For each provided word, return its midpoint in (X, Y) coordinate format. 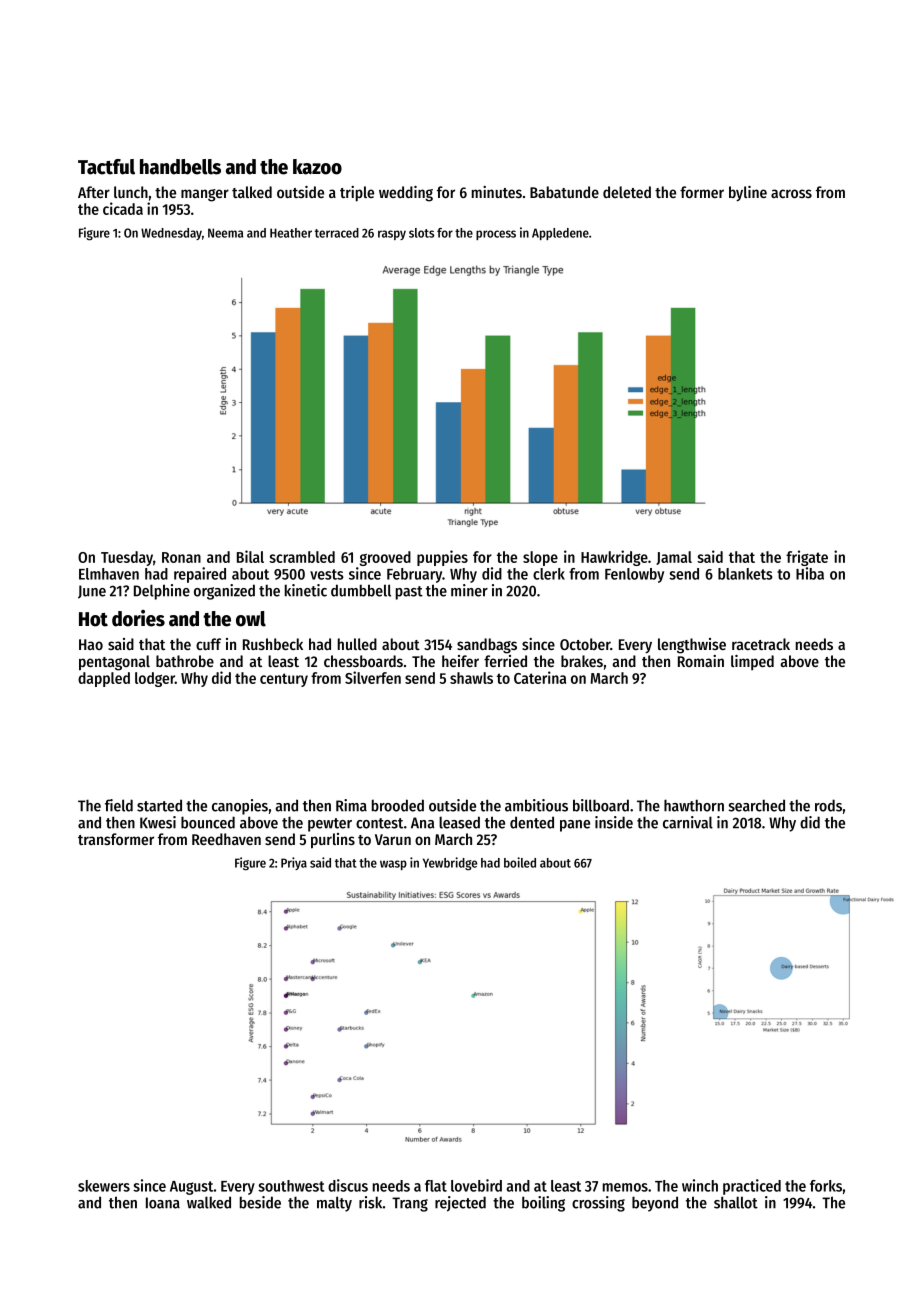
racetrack (761, 644)
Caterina (540, 677)
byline (748, 193)
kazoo (317, 167)
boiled (520, 862)
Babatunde (564, 192)
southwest (291, 1186)
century (284, 680)
